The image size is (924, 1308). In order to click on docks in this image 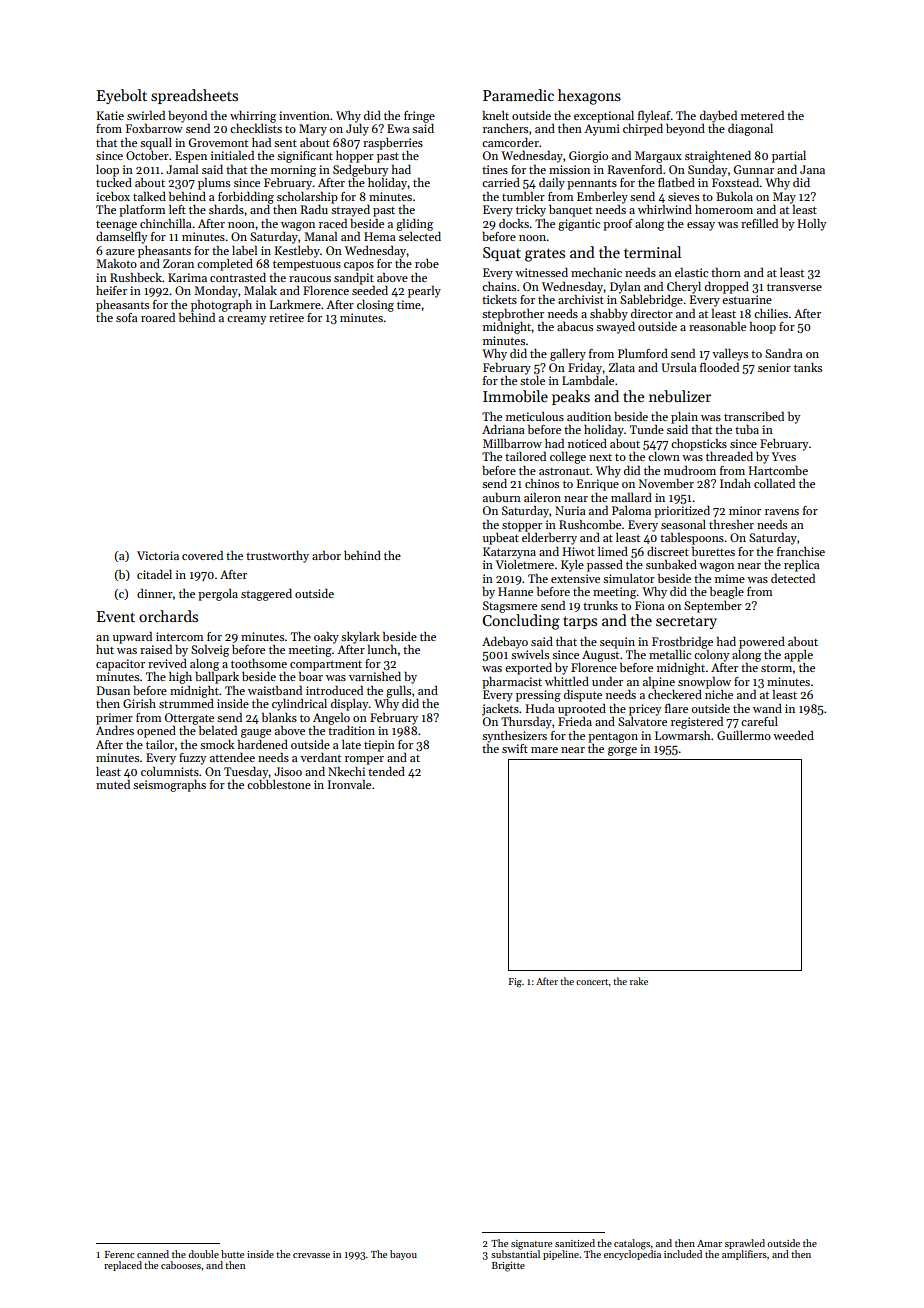, I will do `click(514, 223)`.
